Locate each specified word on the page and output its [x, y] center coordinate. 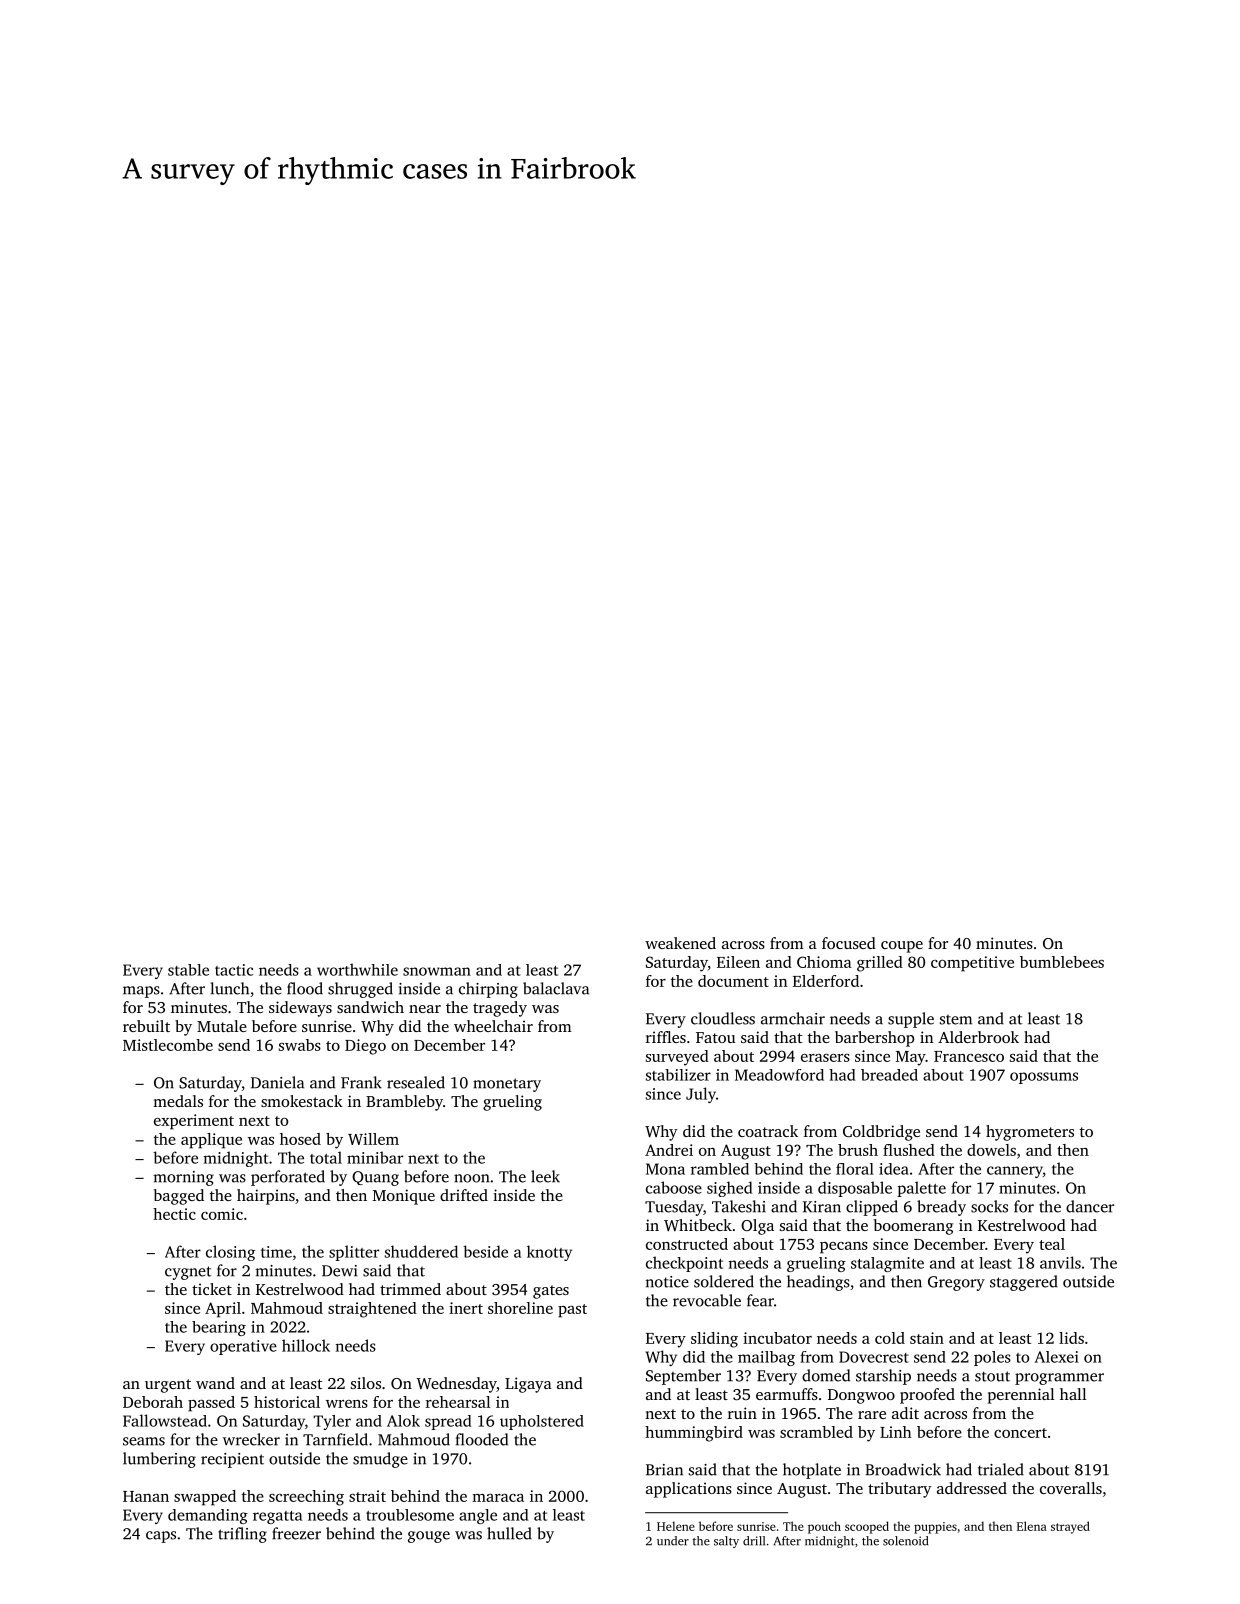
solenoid [905, 1541]
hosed [300, 1139]
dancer [1090, 1206]
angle [478, 1516]
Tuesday [674, 1208]
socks [989, 1206]
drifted [464, 1195]
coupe [902, 947]
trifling [242, 1535]
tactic [234, 970]
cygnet [188, 1273]
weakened [680, 943]
